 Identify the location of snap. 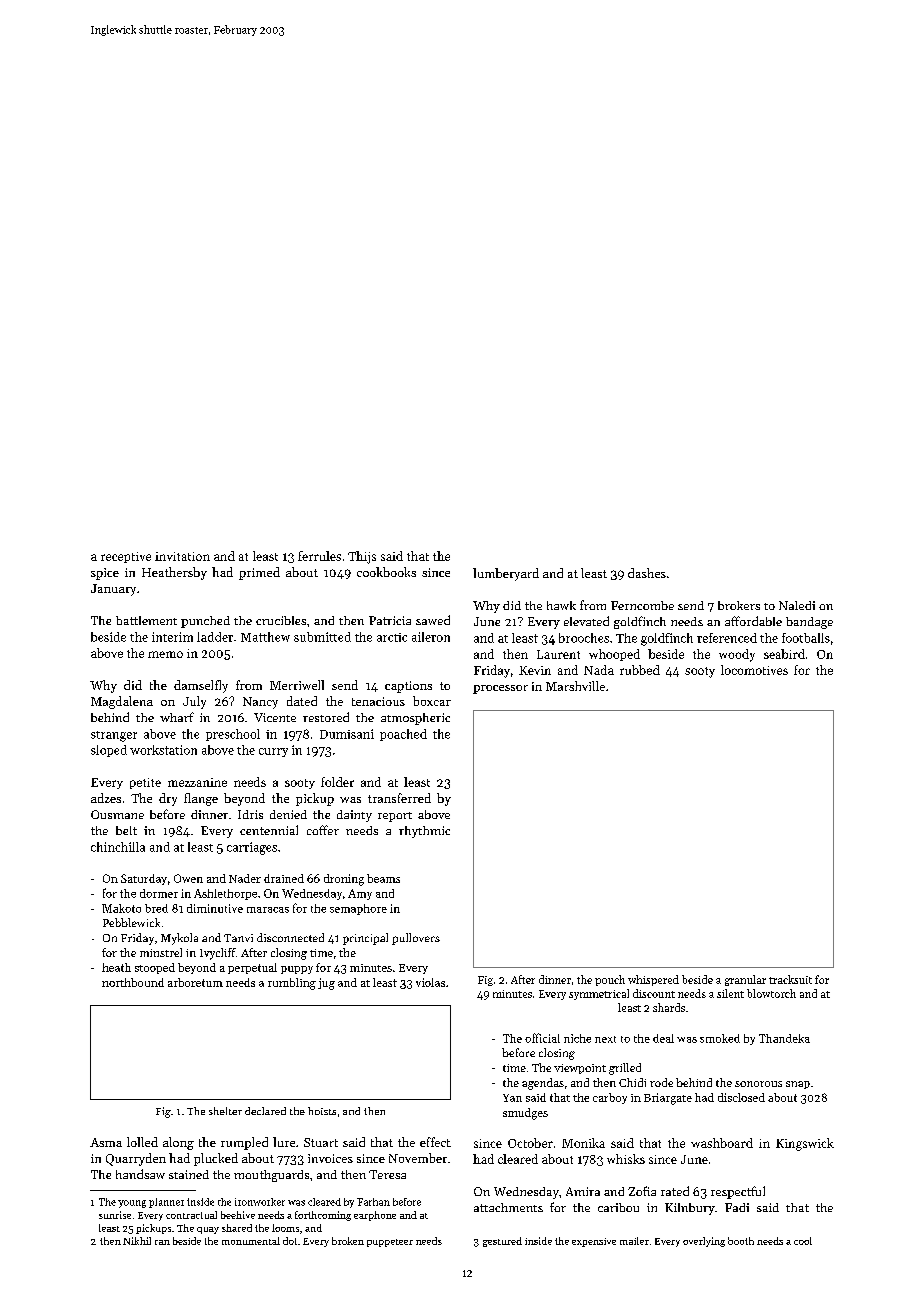
(798, 1085).
